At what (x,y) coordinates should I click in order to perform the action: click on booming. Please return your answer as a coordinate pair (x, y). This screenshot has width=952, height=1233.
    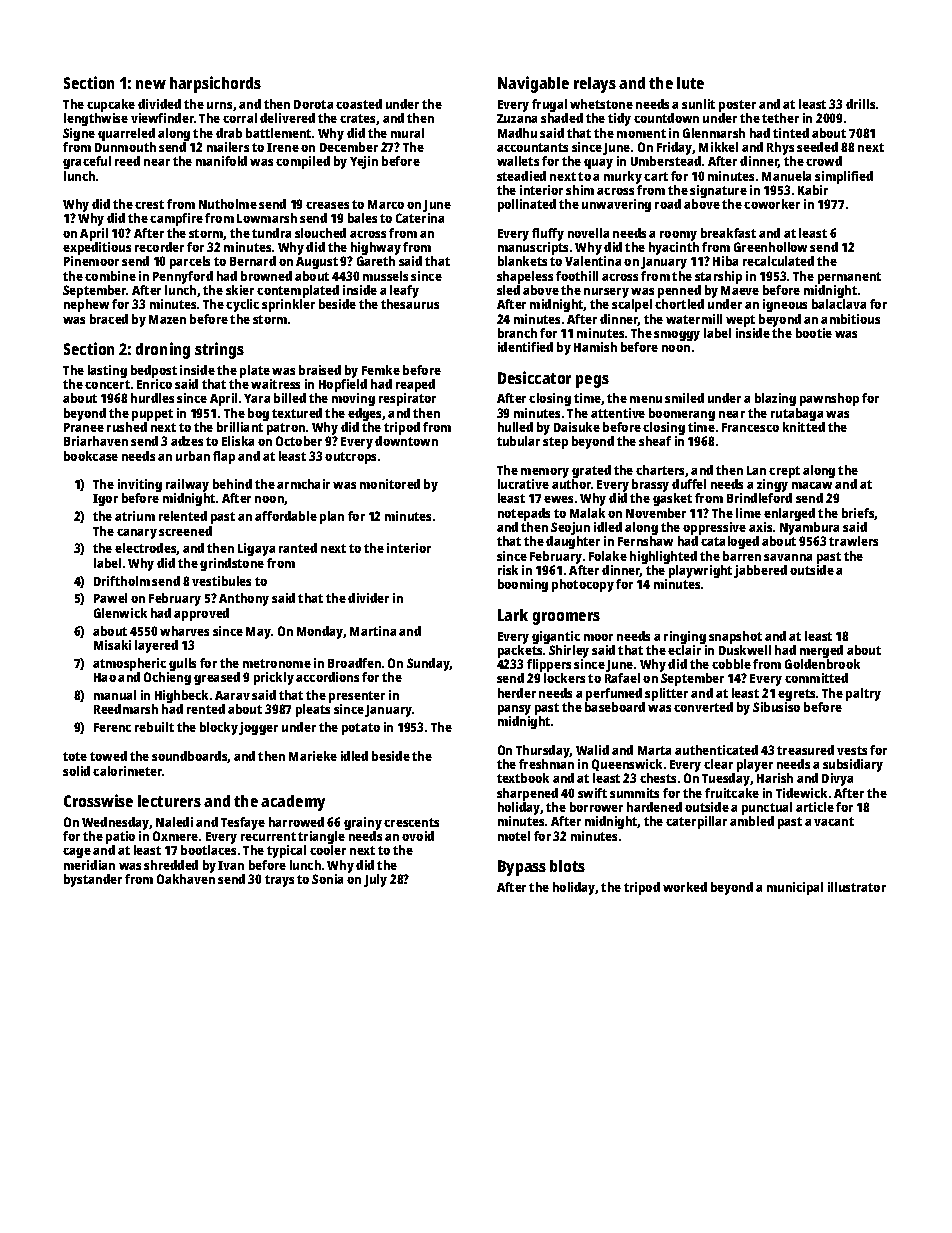
    Looking at the image, I should click on (523, 585).
